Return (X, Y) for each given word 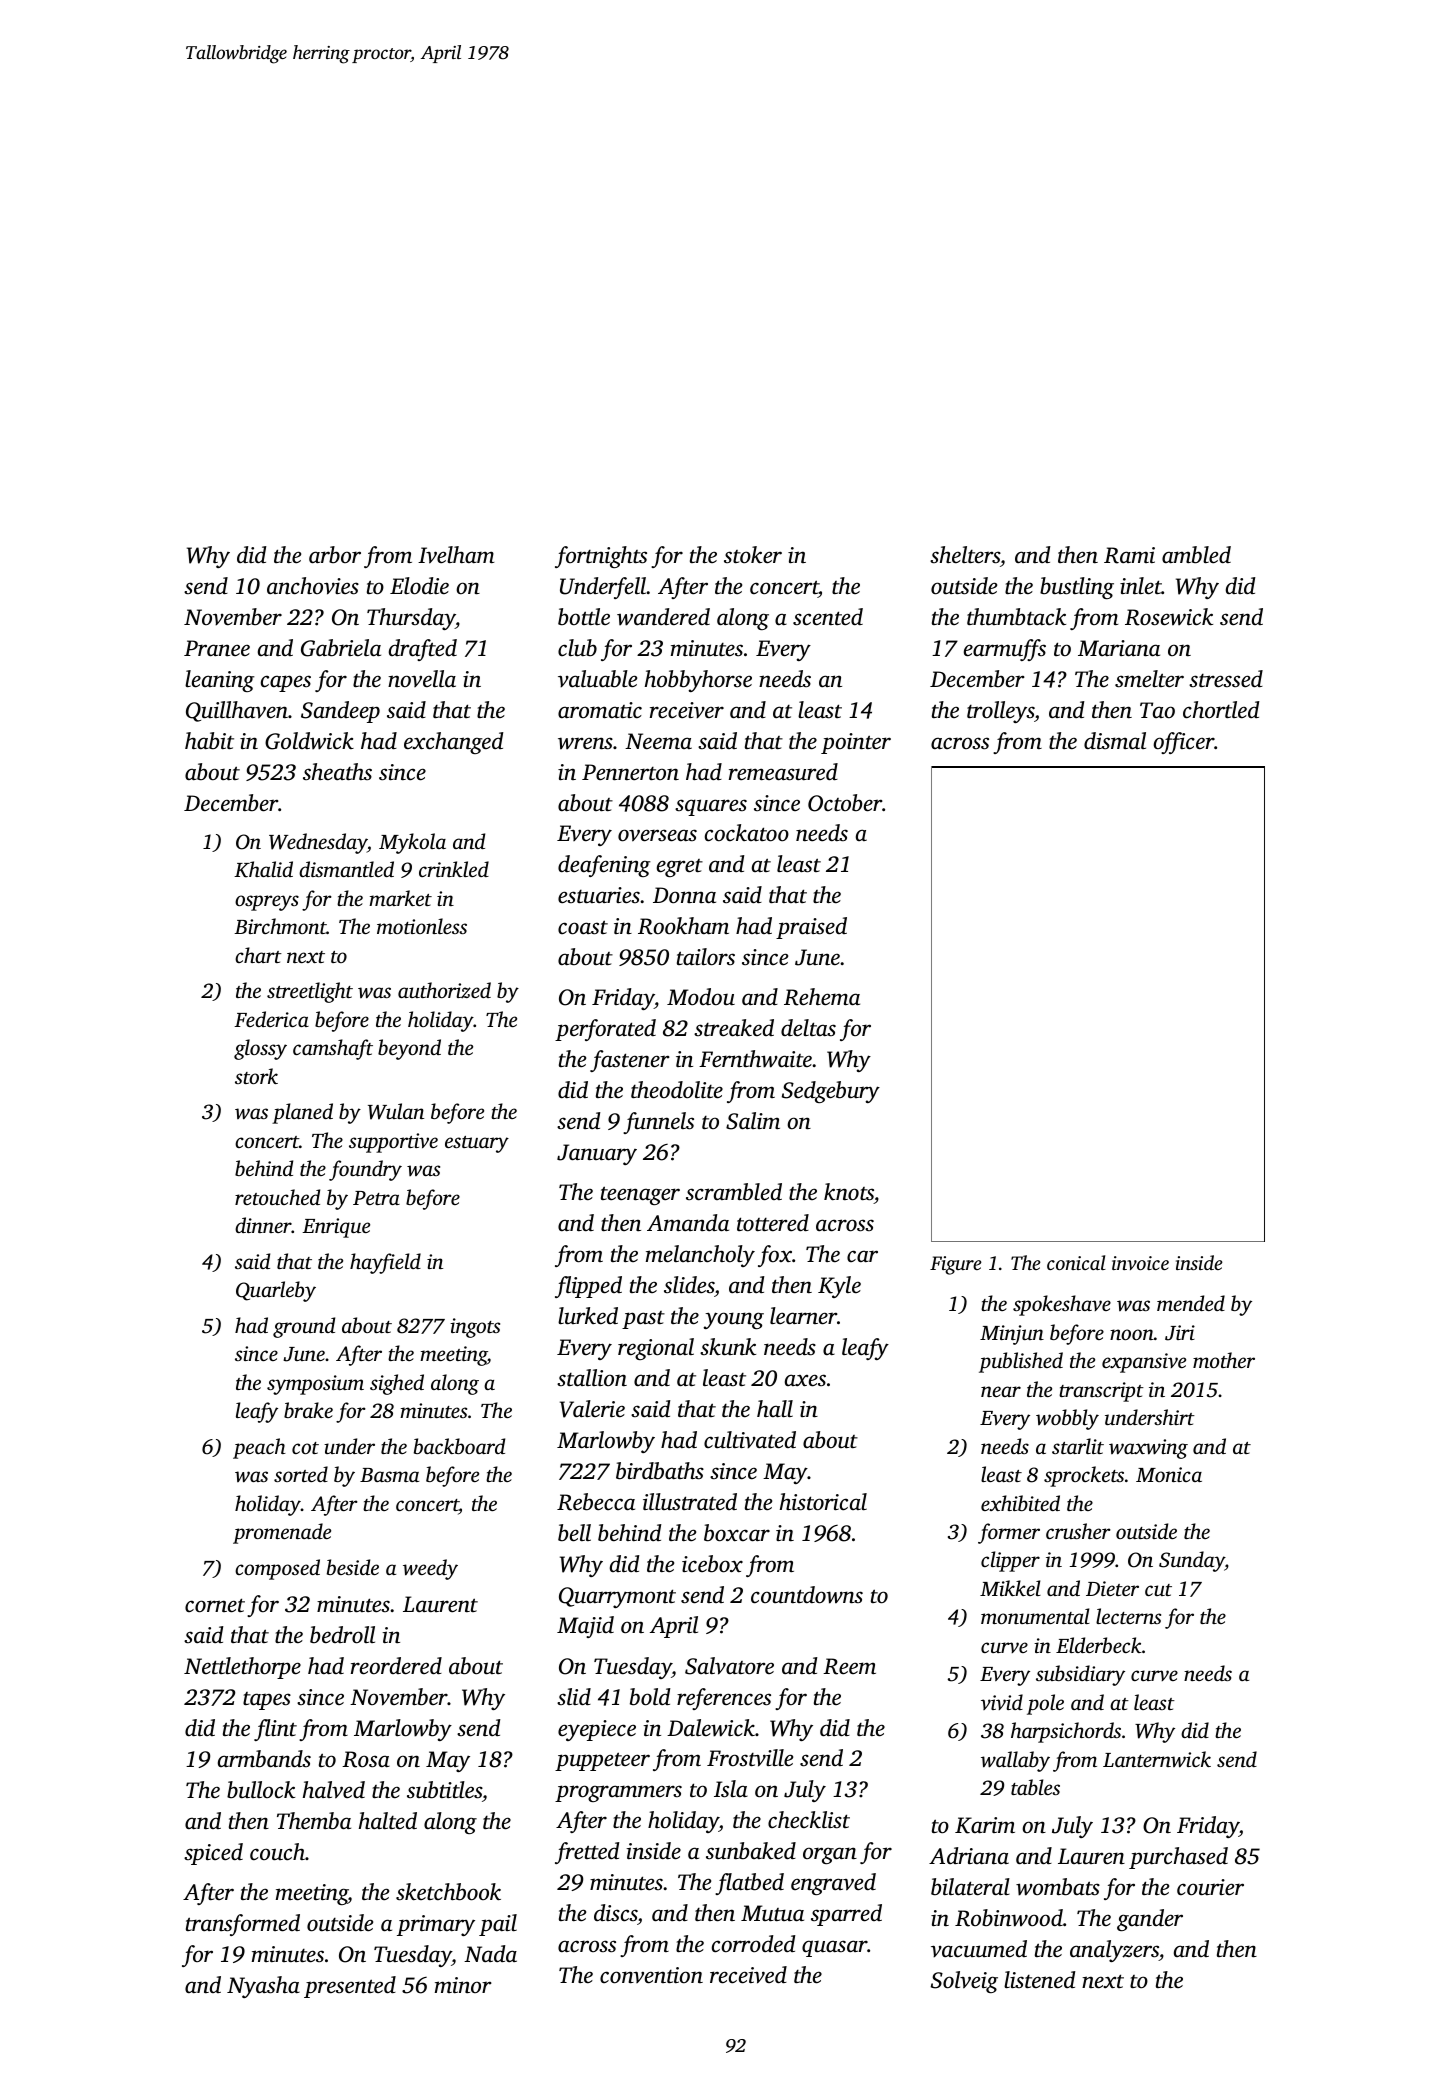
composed (277, 1569)
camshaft (333, 1049)
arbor (335, 555)
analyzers (1114, 1951)
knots (849, 1193)
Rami (1129, 555)
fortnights (601, 557)
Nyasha (263, 1987)
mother (1224, 1360)
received (748, 1975)
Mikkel (1010, 1588)
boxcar (737, 1533)
